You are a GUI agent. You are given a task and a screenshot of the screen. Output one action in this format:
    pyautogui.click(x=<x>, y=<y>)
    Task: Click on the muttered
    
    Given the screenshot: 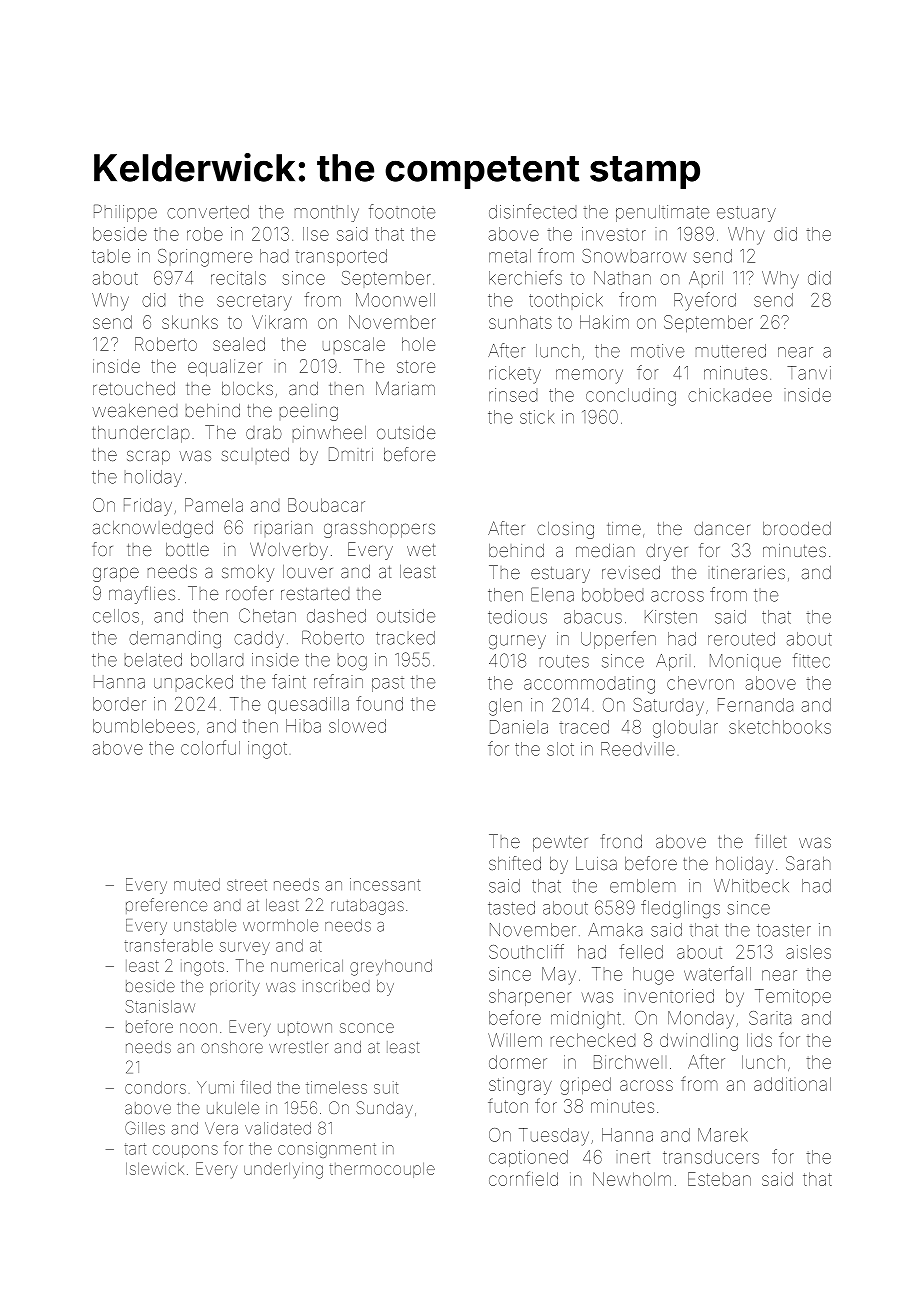 What is the action you would take?
    pyautogui.click(x=731, y=351)
